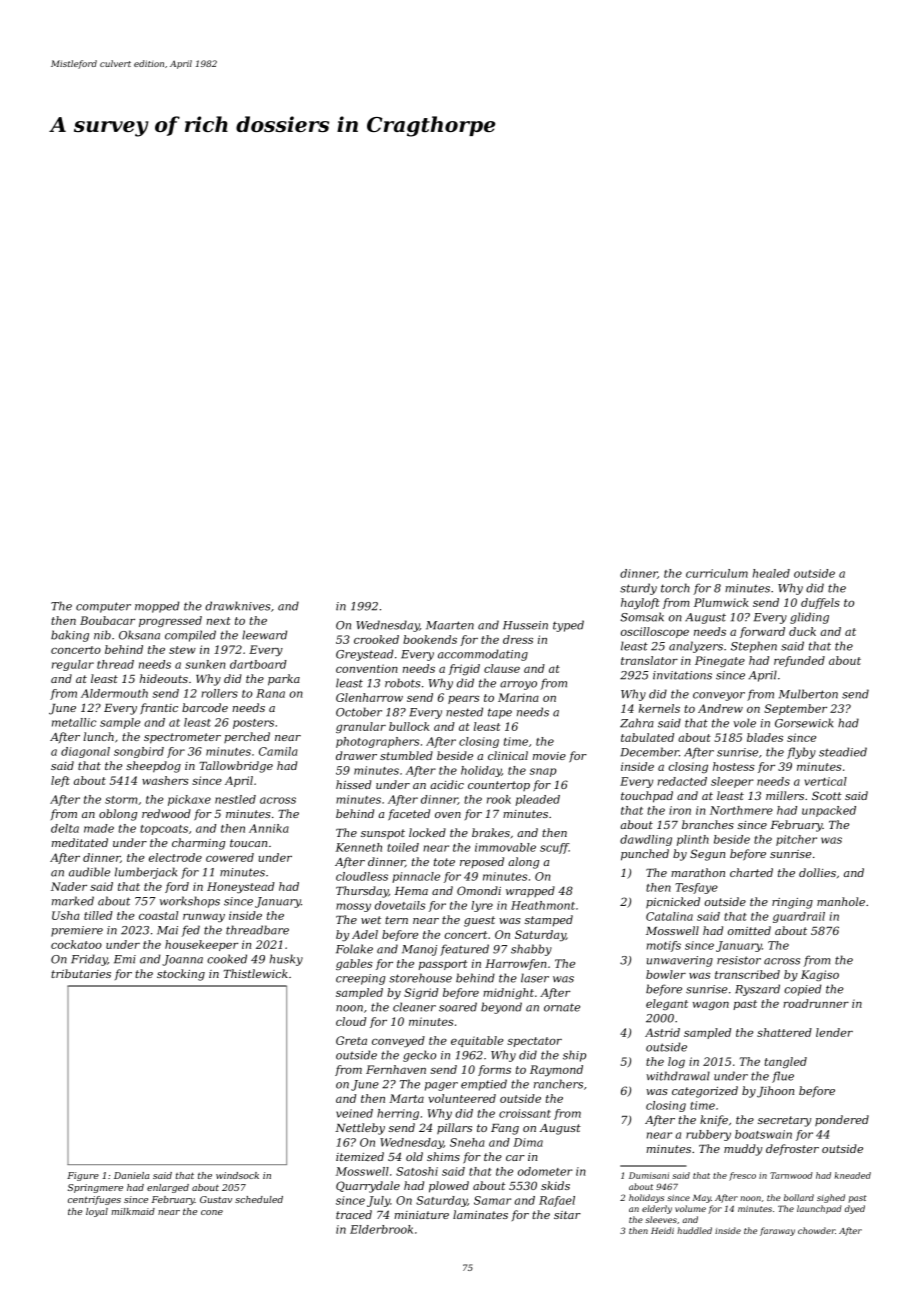 This page has width=924, height=1308. I want to click on chowder, so click(816, 1230).
